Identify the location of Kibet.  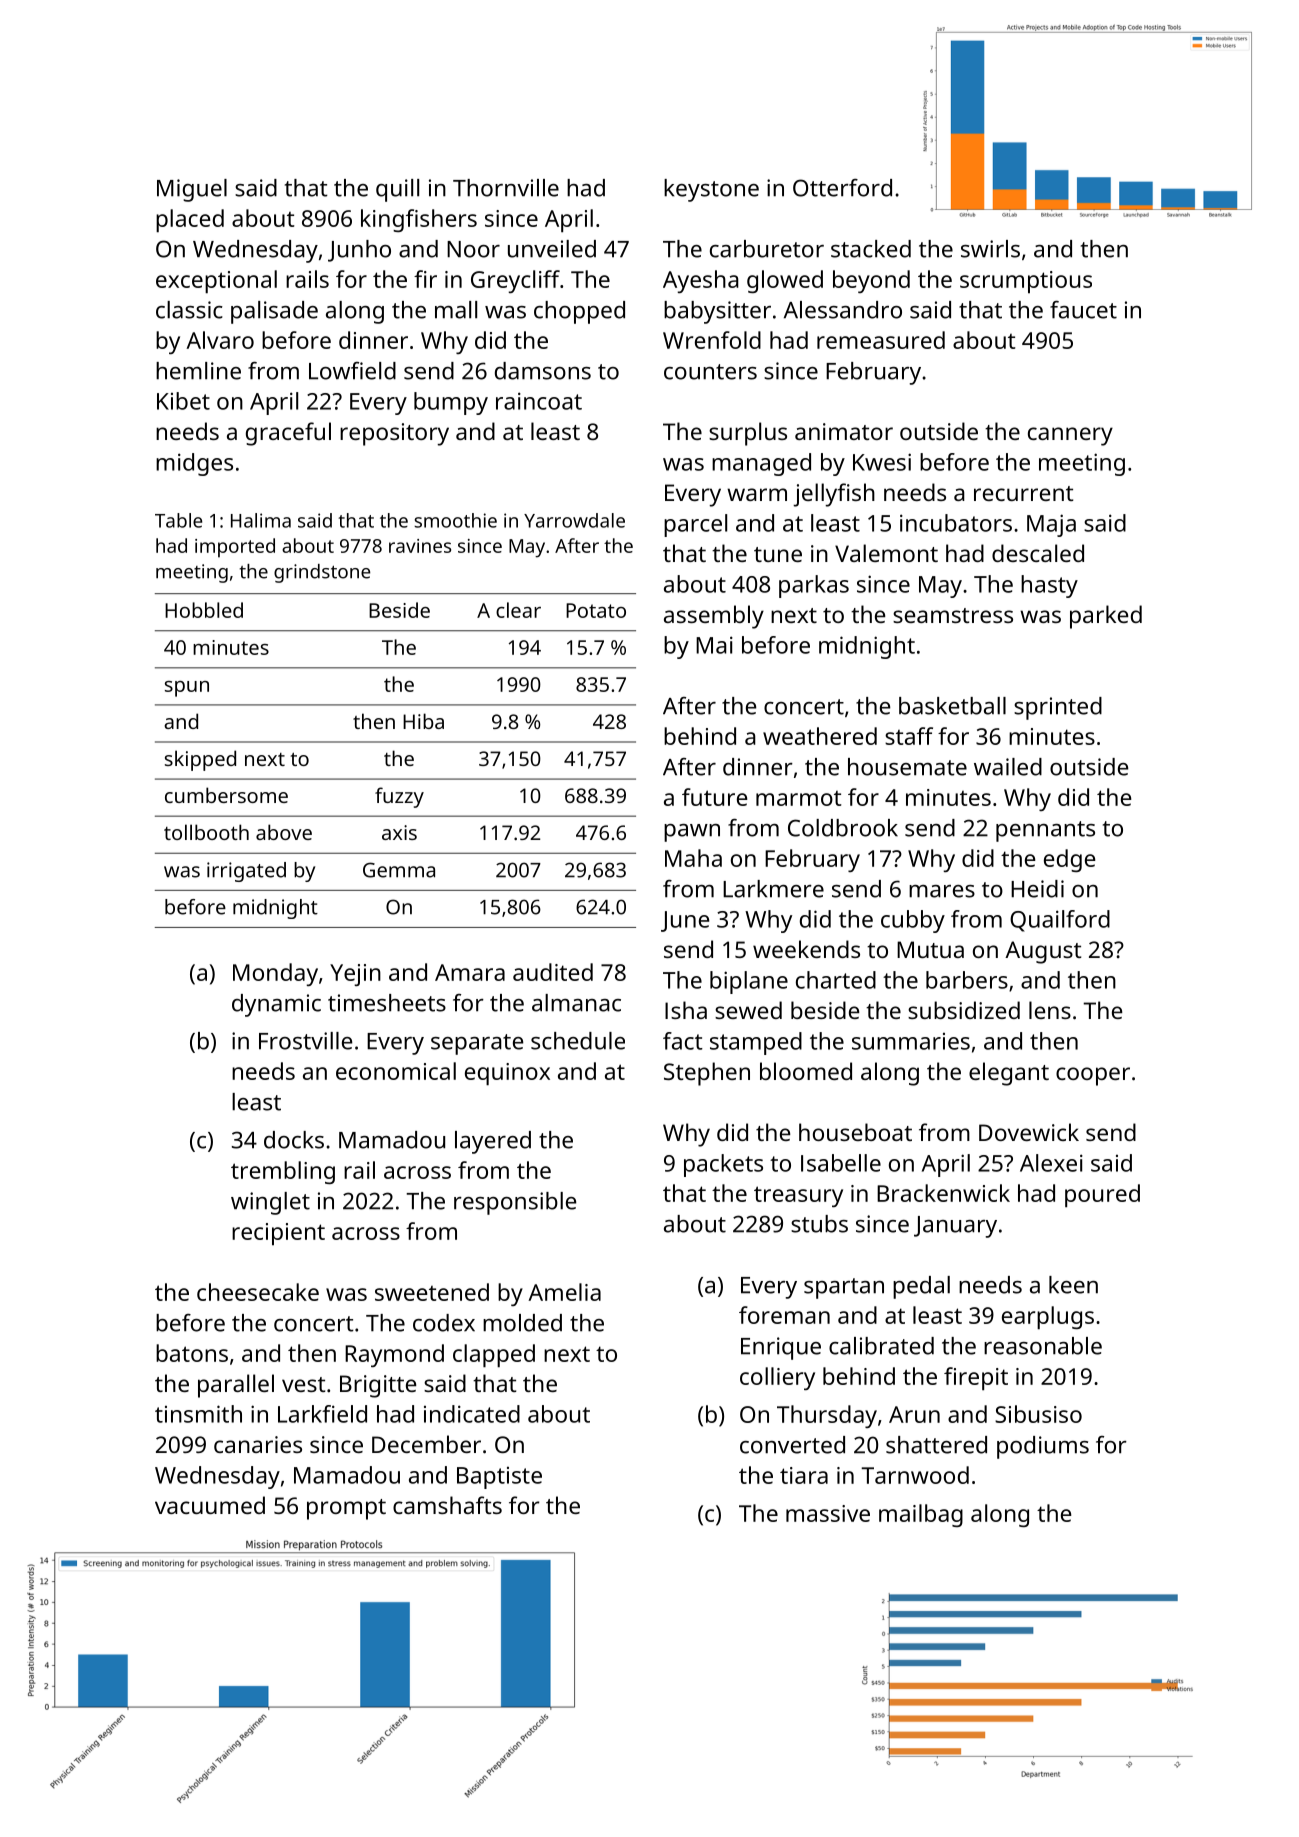
(183, 401).
